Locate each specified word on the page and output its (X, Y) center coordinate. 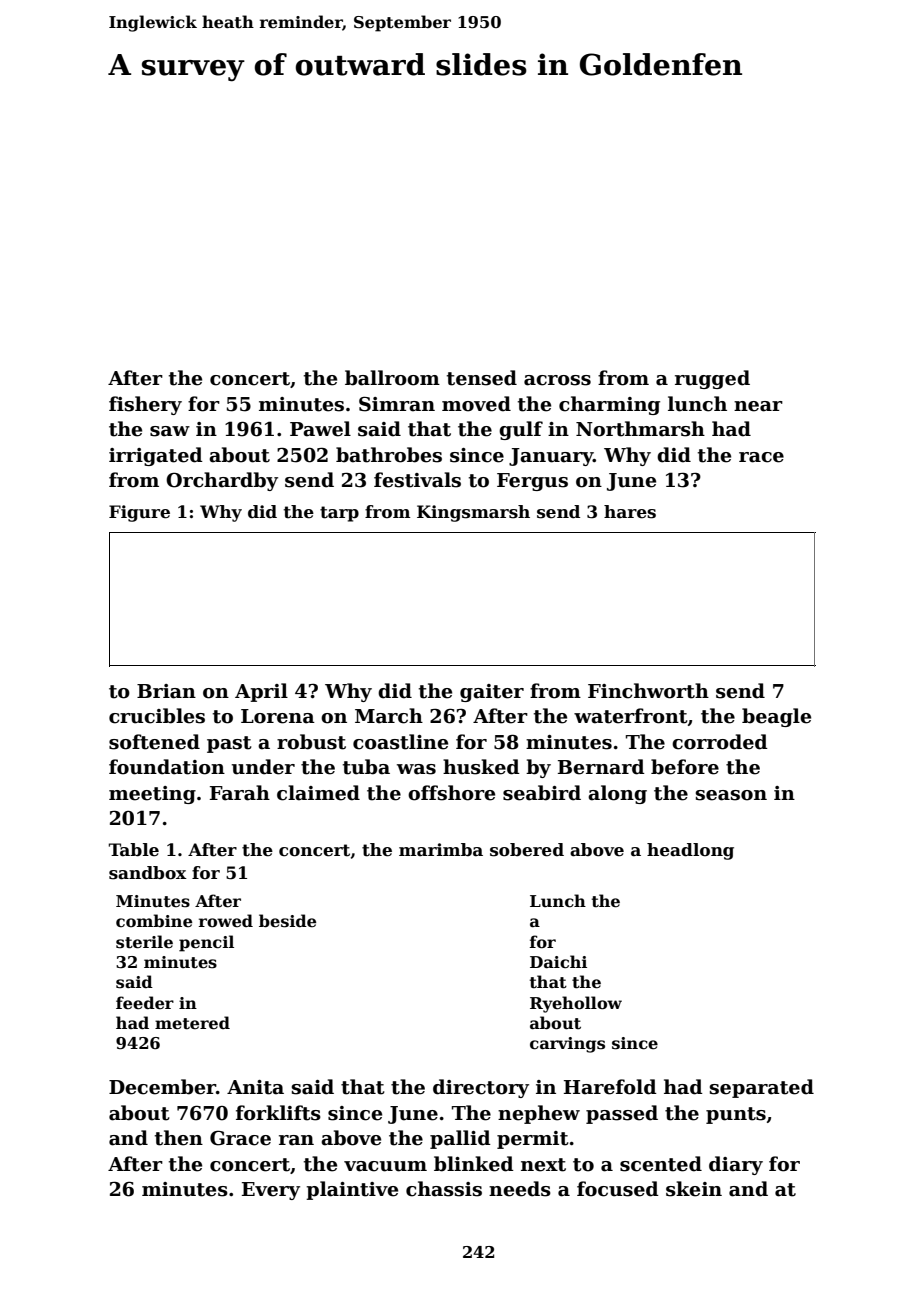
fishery (145, 405)
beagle (776, 717)
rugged (712, 379)
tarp (339, 514)
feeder (145, 1003)
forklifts (278, 1113)
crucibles (157, 716)
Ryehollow (576, 1004)
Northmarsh (640, 429)
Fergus (532, 482)
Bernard (601, 767)
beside (287, 921)
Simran (397, 404)
